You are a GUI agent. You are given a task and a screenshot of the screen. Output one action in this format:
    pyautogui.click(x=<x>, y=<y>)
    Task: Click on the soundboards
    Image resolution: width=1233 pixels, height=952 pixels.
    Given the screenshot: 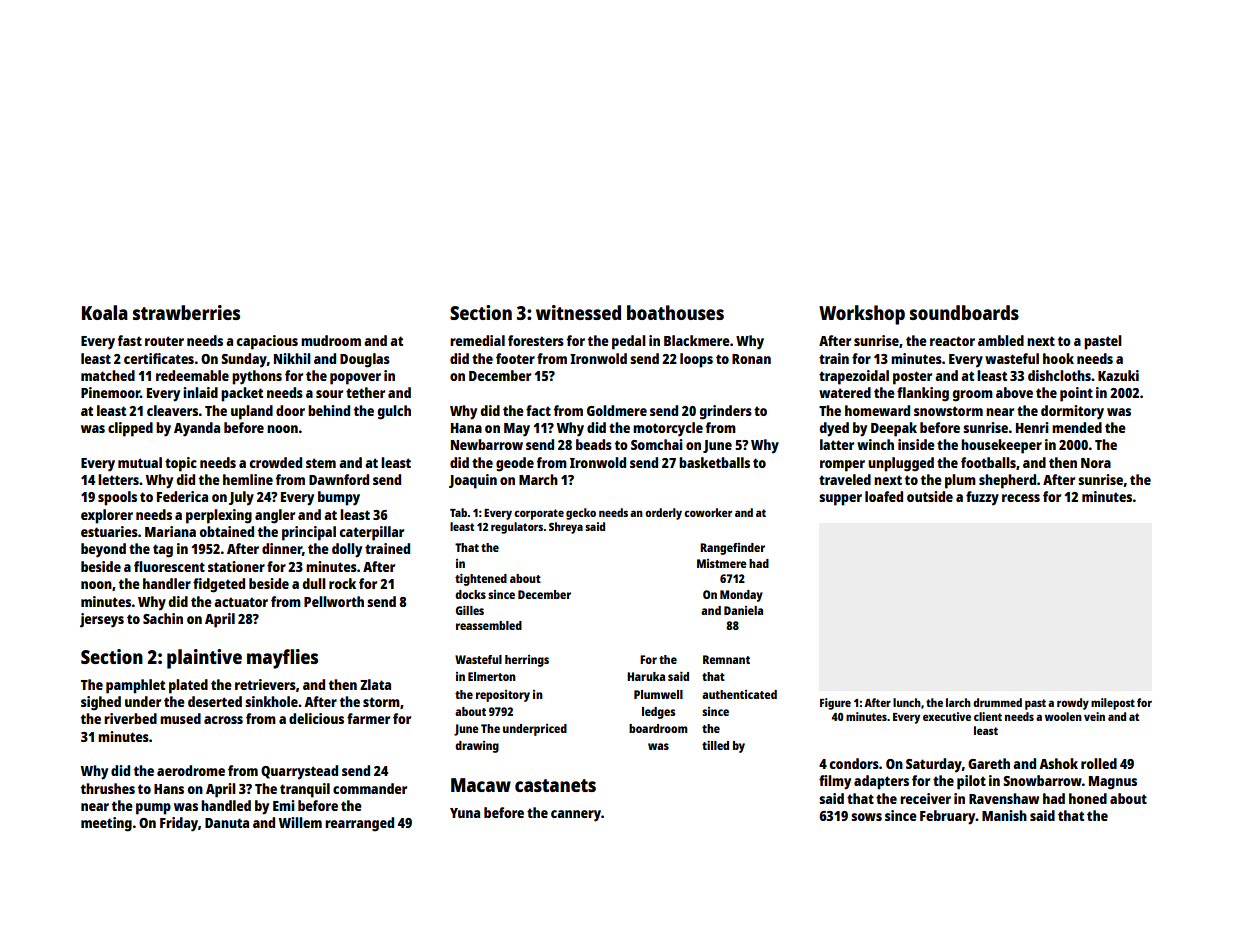 What is the action you would take?
    pyautogui.click(x=964, y=312)
